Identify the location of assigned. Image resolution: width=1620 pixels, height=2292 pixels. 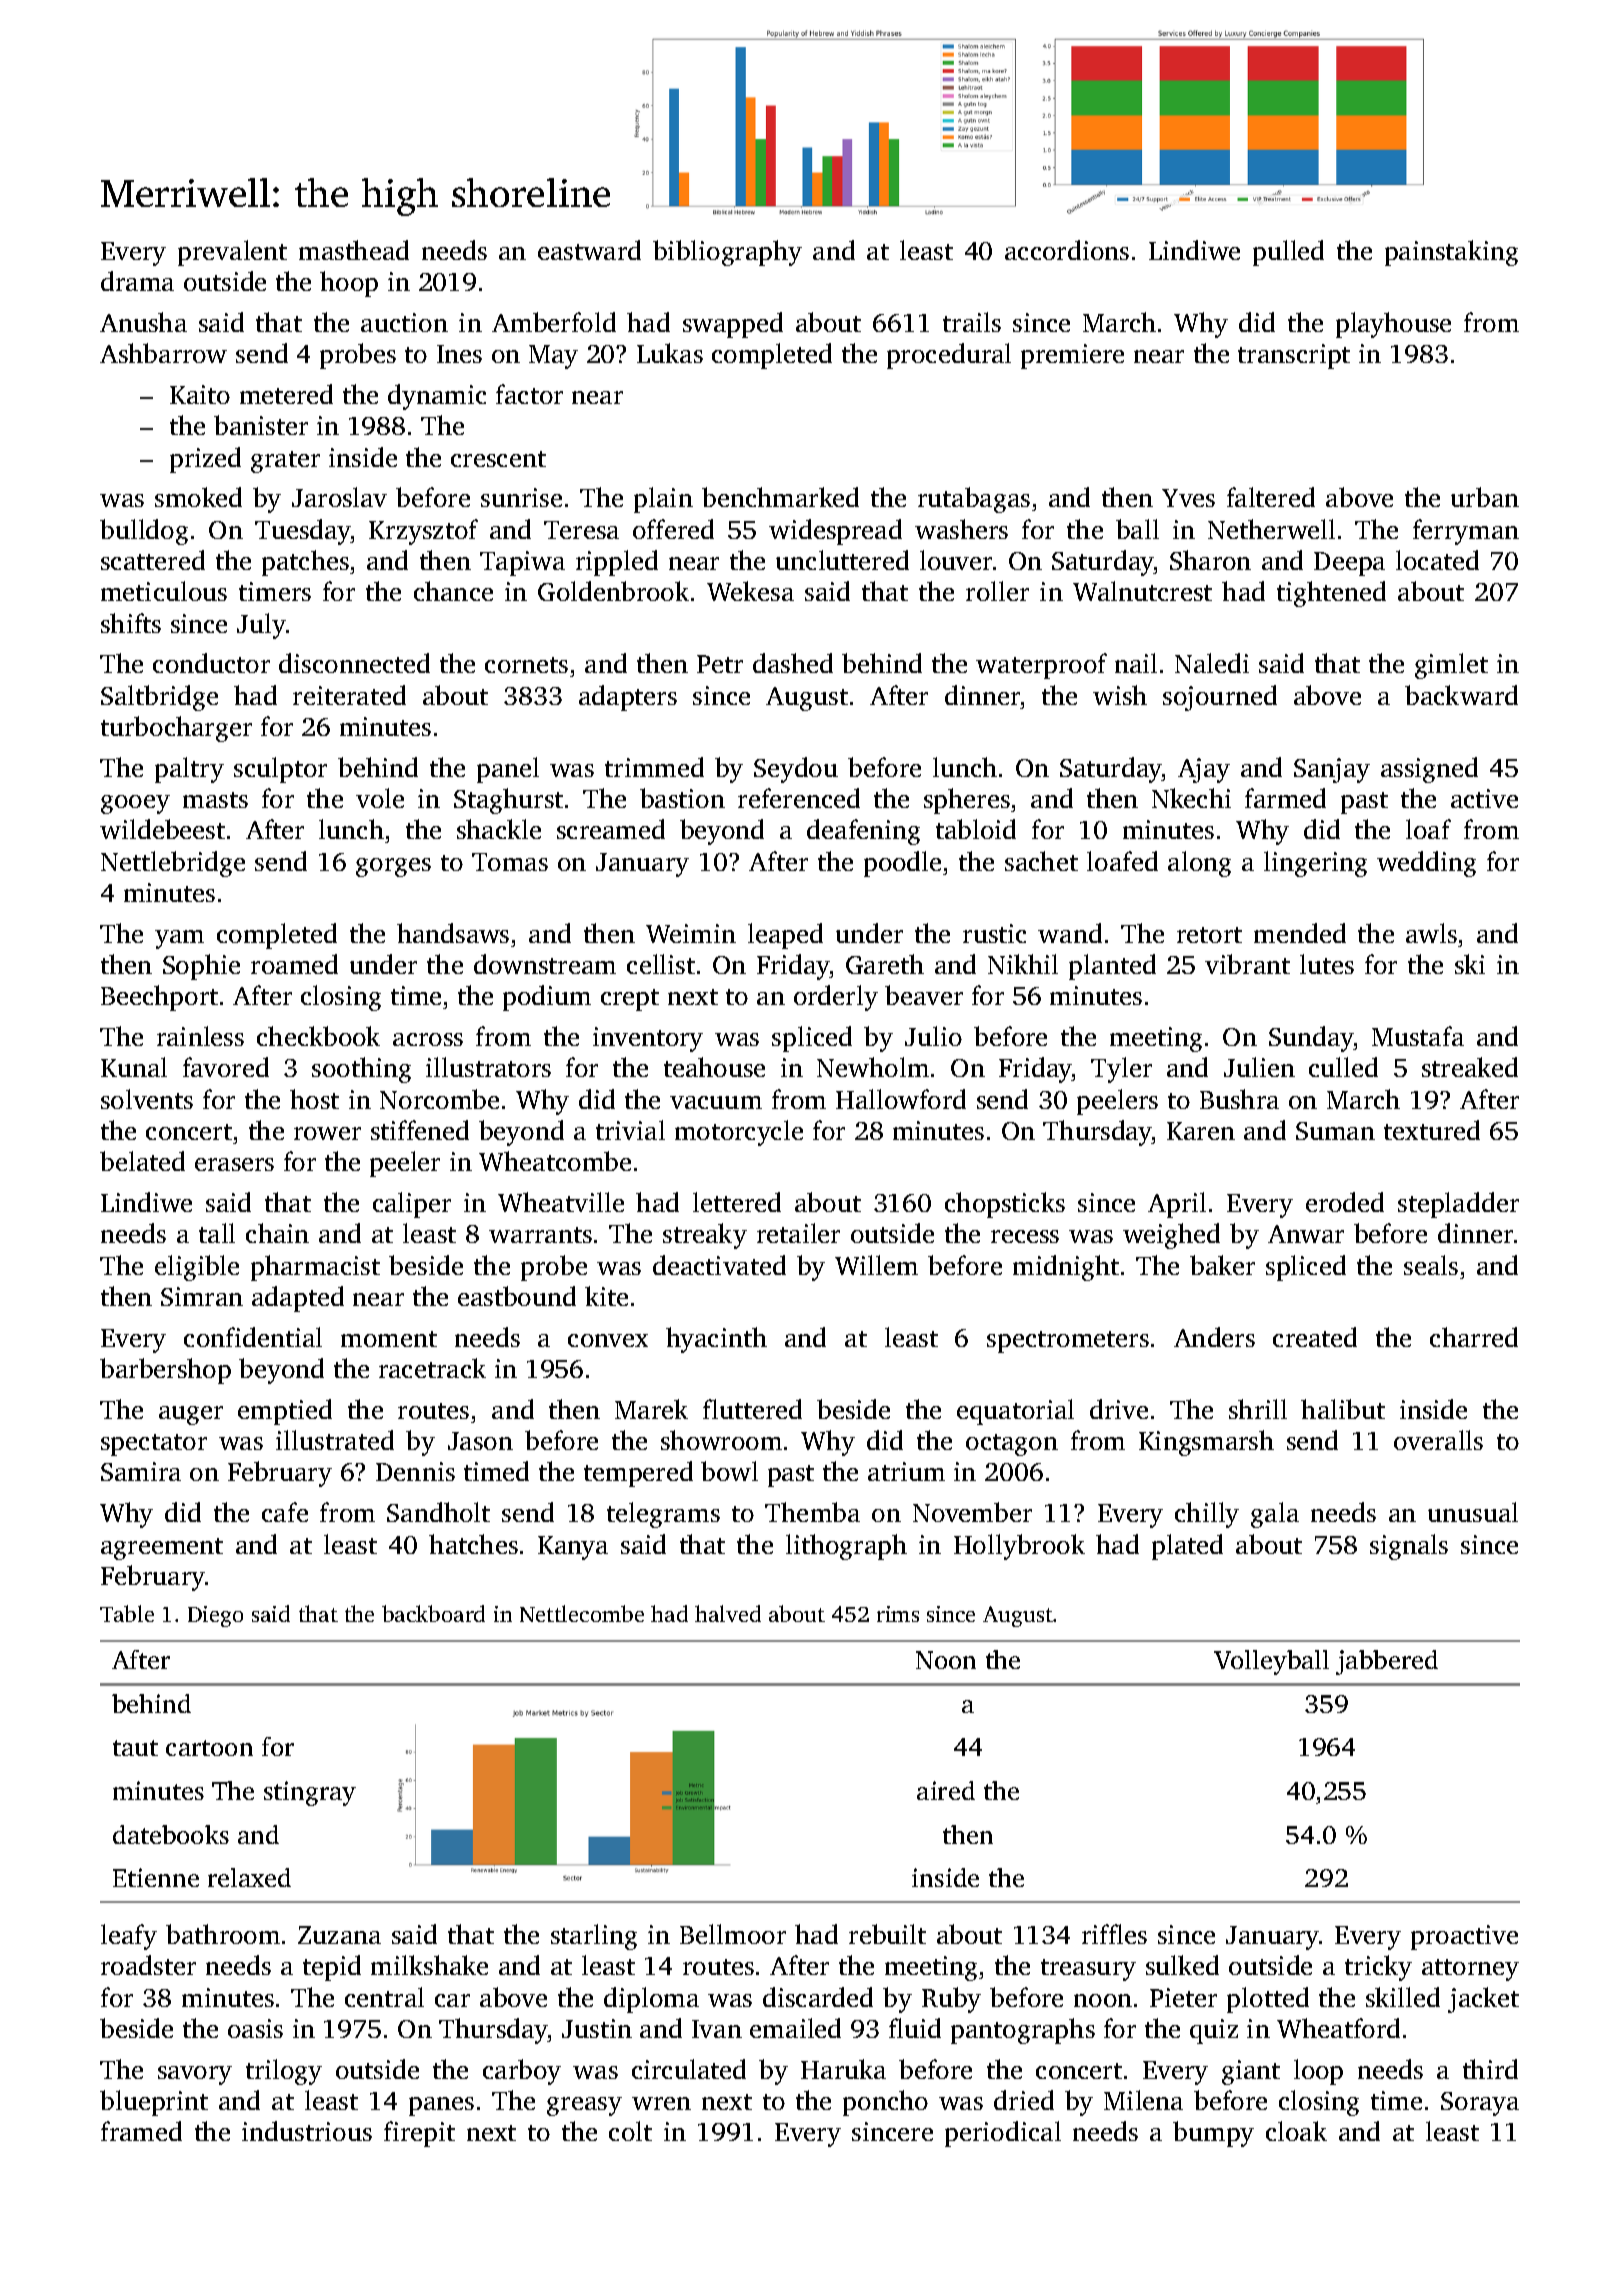
(1429, 770).
